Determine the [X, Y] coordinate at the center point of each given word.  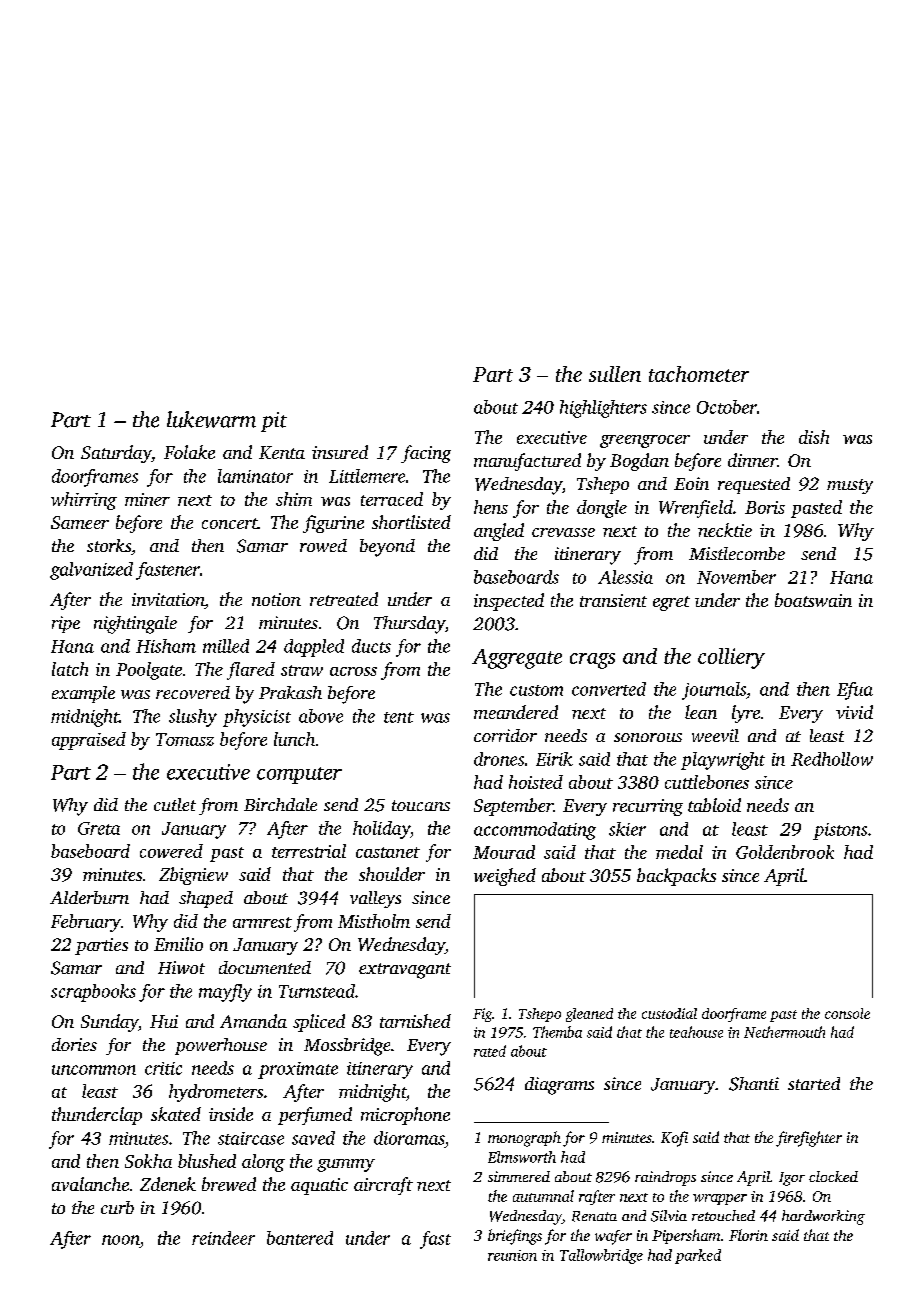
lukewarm [211, 419]
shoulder [392, 874]
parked [698, 1256]
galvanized [91, 571]
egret [671, 603]
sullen [615, 374]
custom [536, 690]
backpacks [676, 877]
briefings [515, 1237]
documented [265, 967]
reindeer [223, 1238]
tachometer [699, 374]
